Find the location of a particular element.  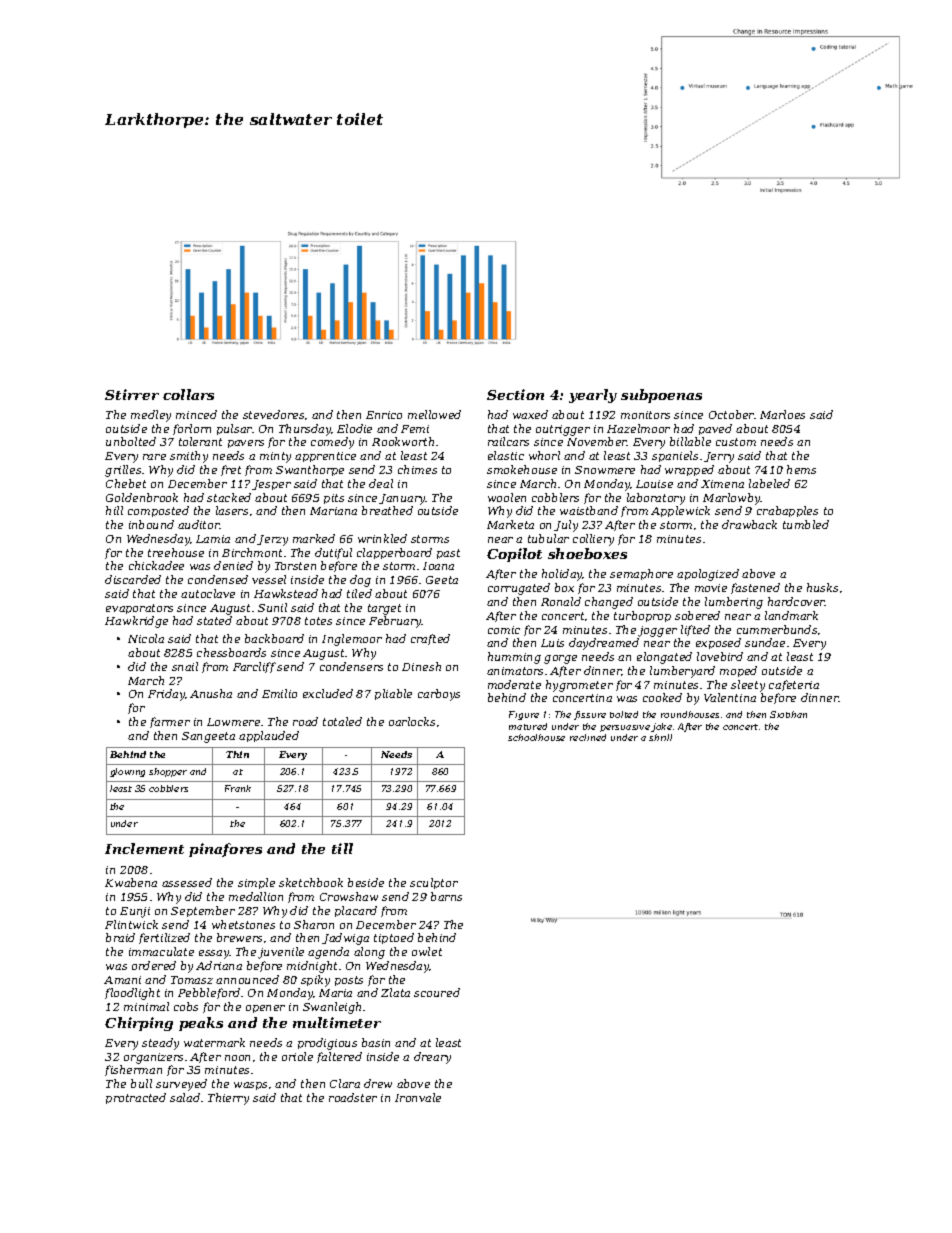

persuasive is located at coordinates (625, 728).
